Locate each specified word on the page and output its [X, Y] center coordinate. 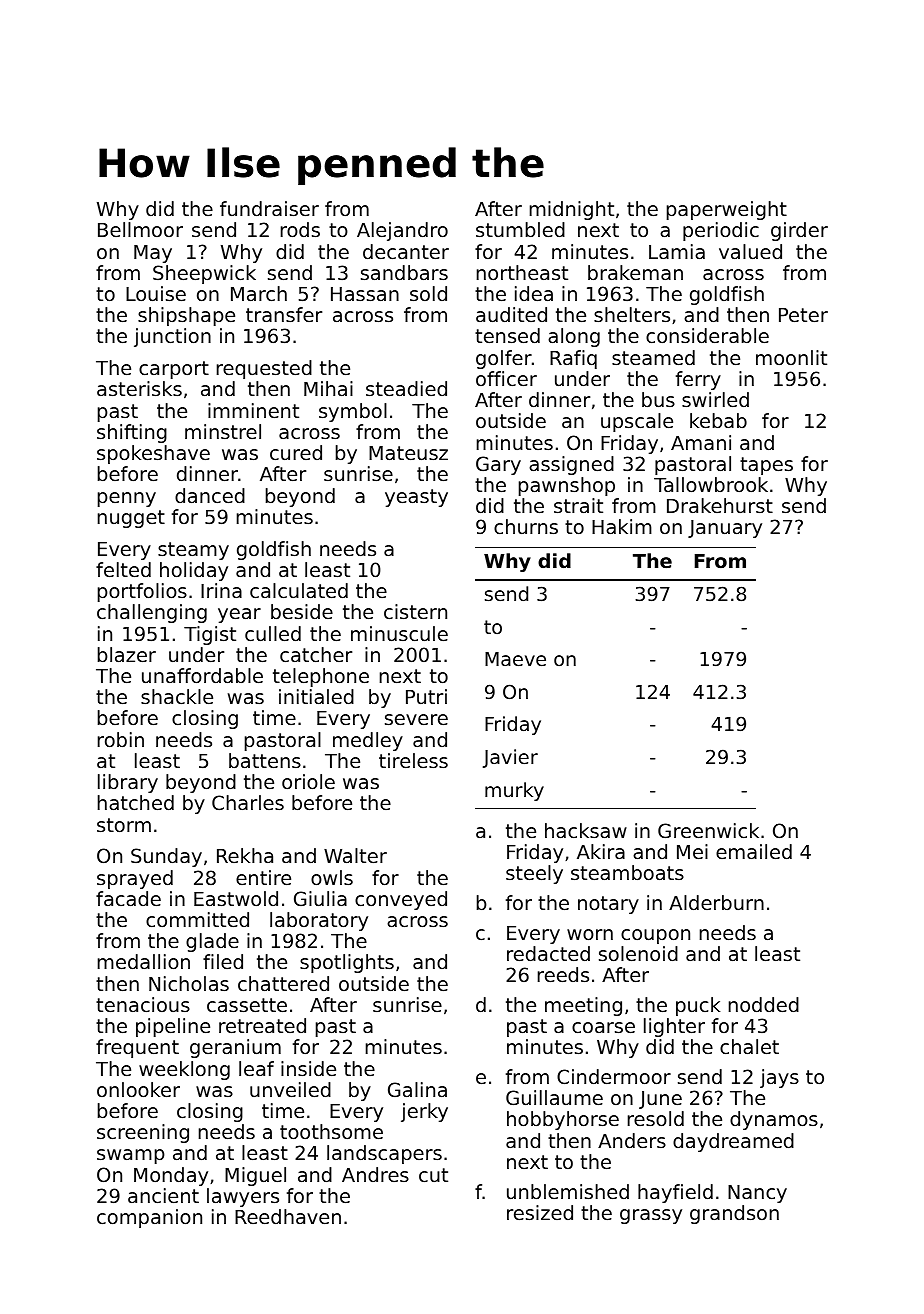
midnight [572, 210]
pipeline [173, 1027]
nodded [764, 1004]
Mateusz [408, 453]
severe [416, 719]
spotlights [347, 963]
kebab [718, 420]
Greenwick [708, 830]
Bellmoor [140, 229]
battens [265, 760]
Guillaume [554, 1097]
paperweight [727, 210]
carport [174, 370]
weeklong [184, 1070]
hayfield [675, 1193]
